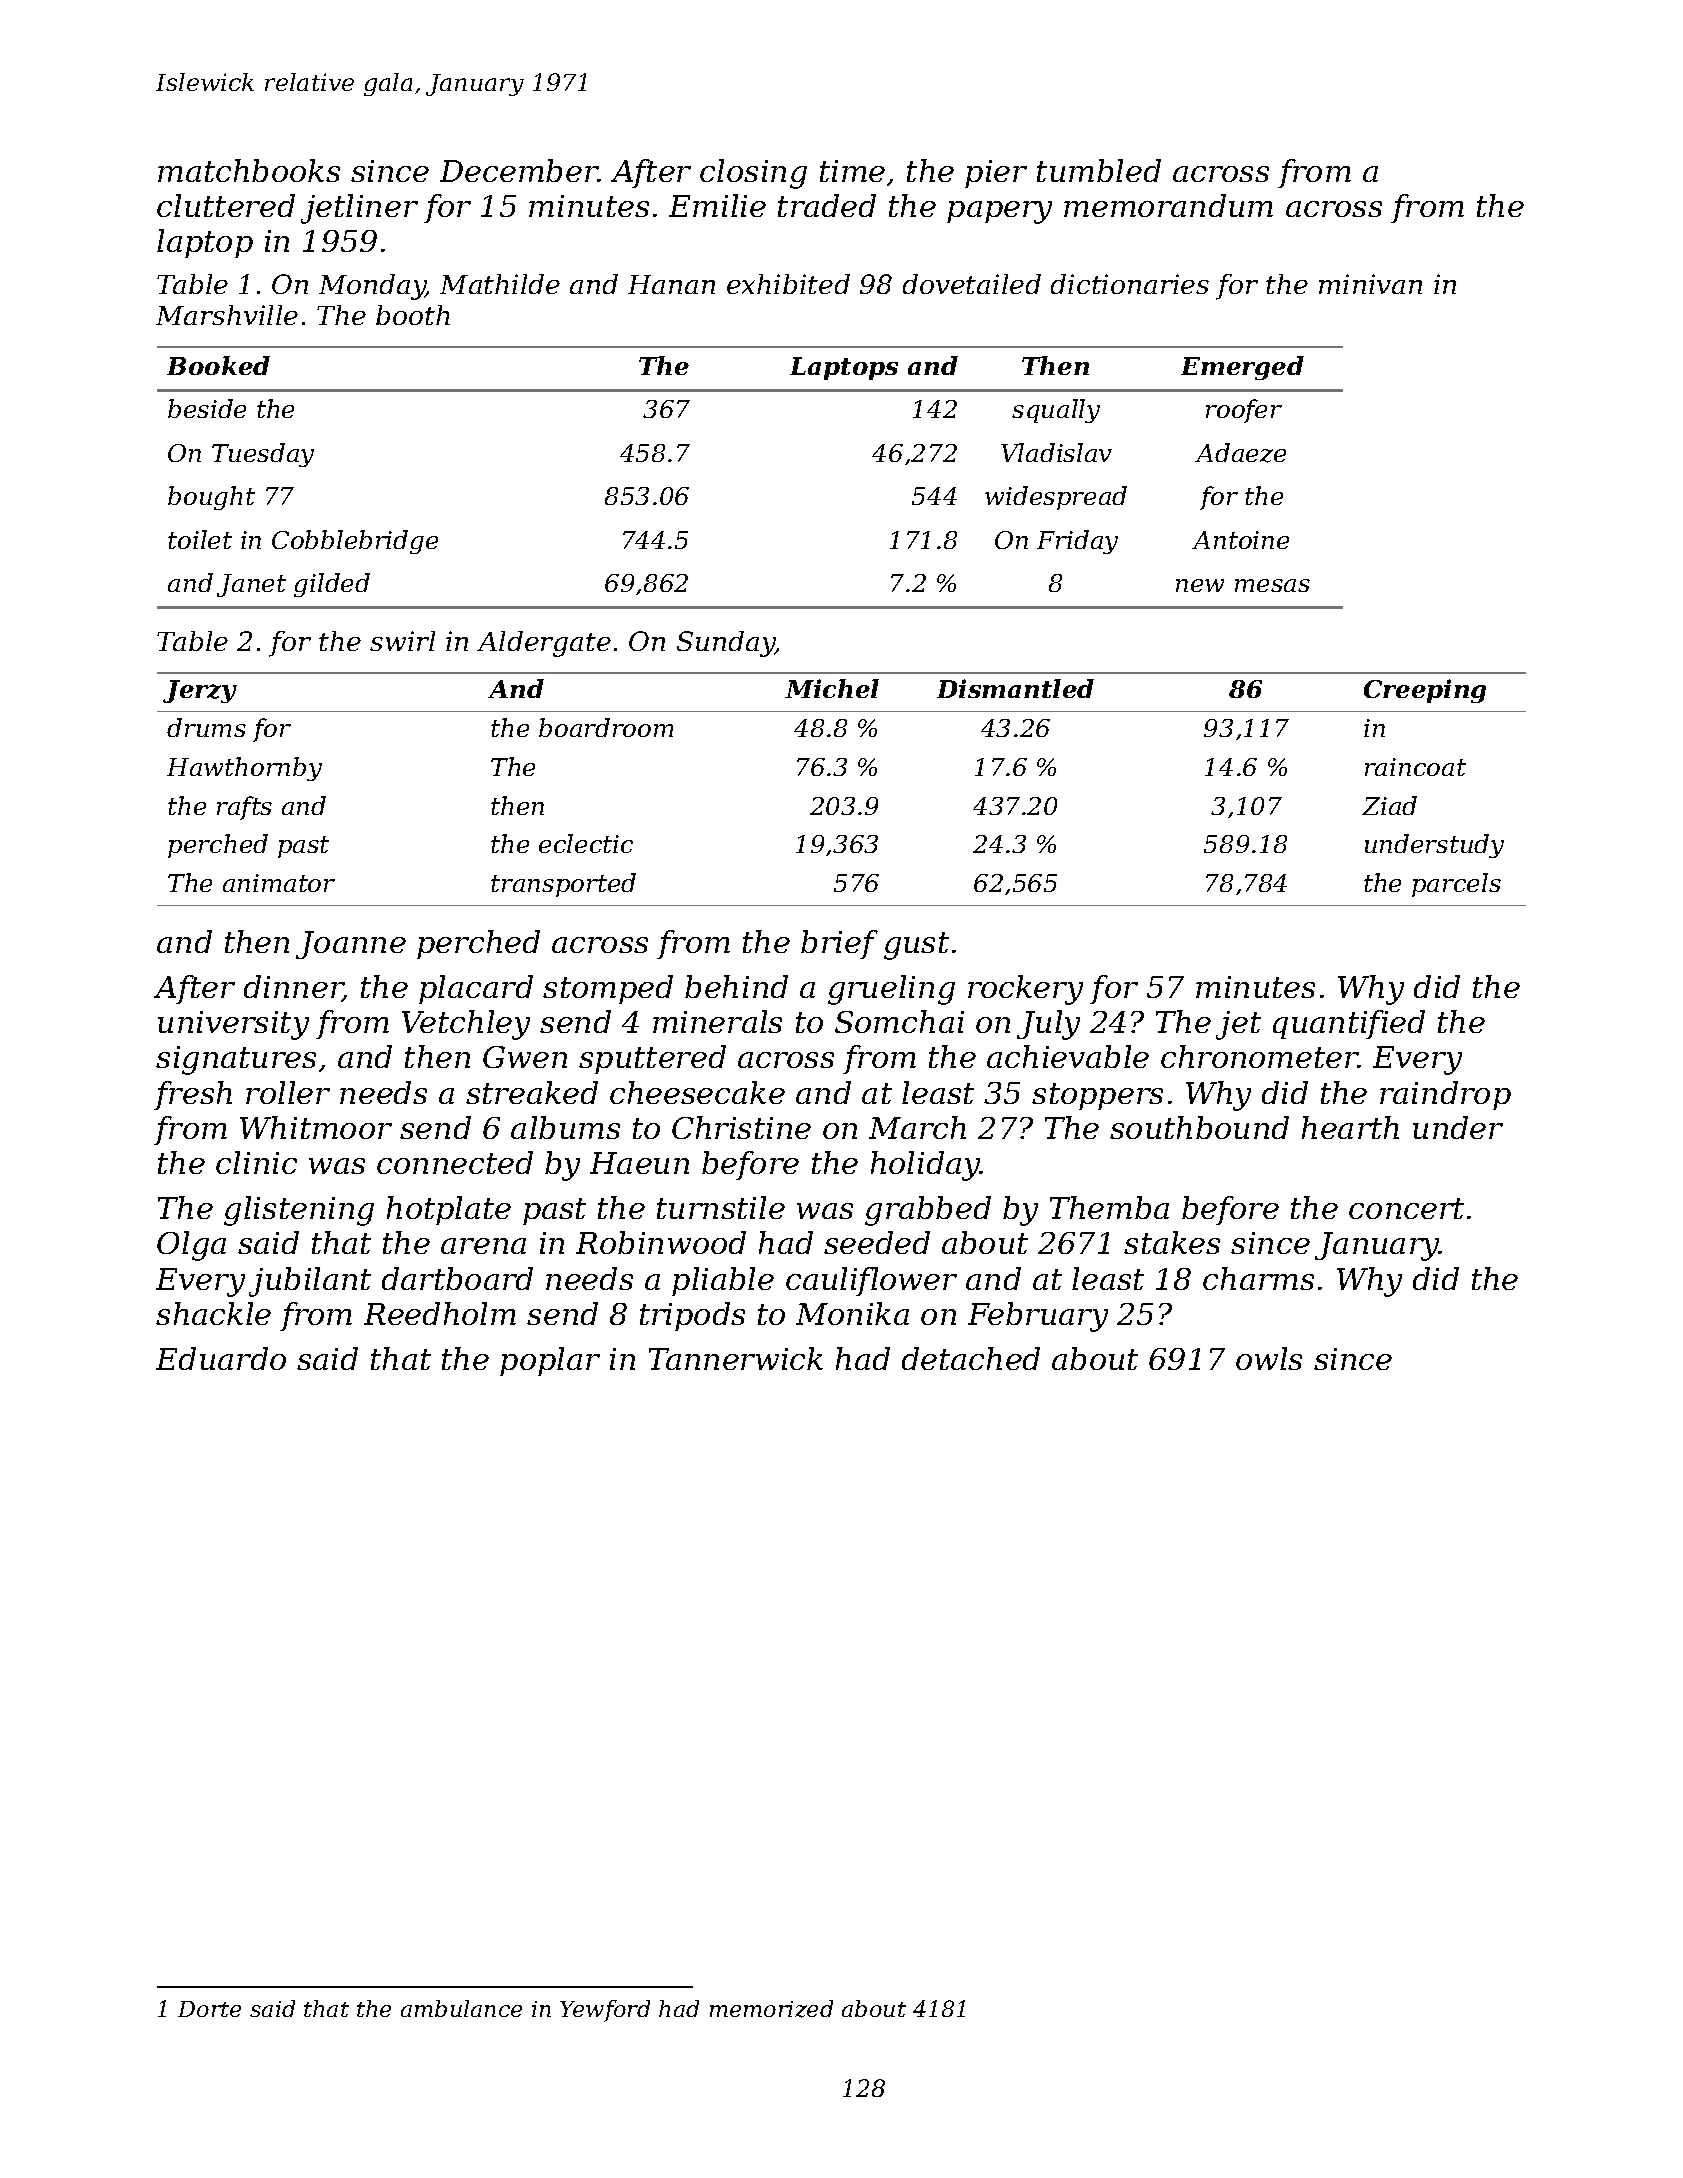  Describe the element at coordinates (1056, 411) in the screenshot. I see `squally` at that location.
